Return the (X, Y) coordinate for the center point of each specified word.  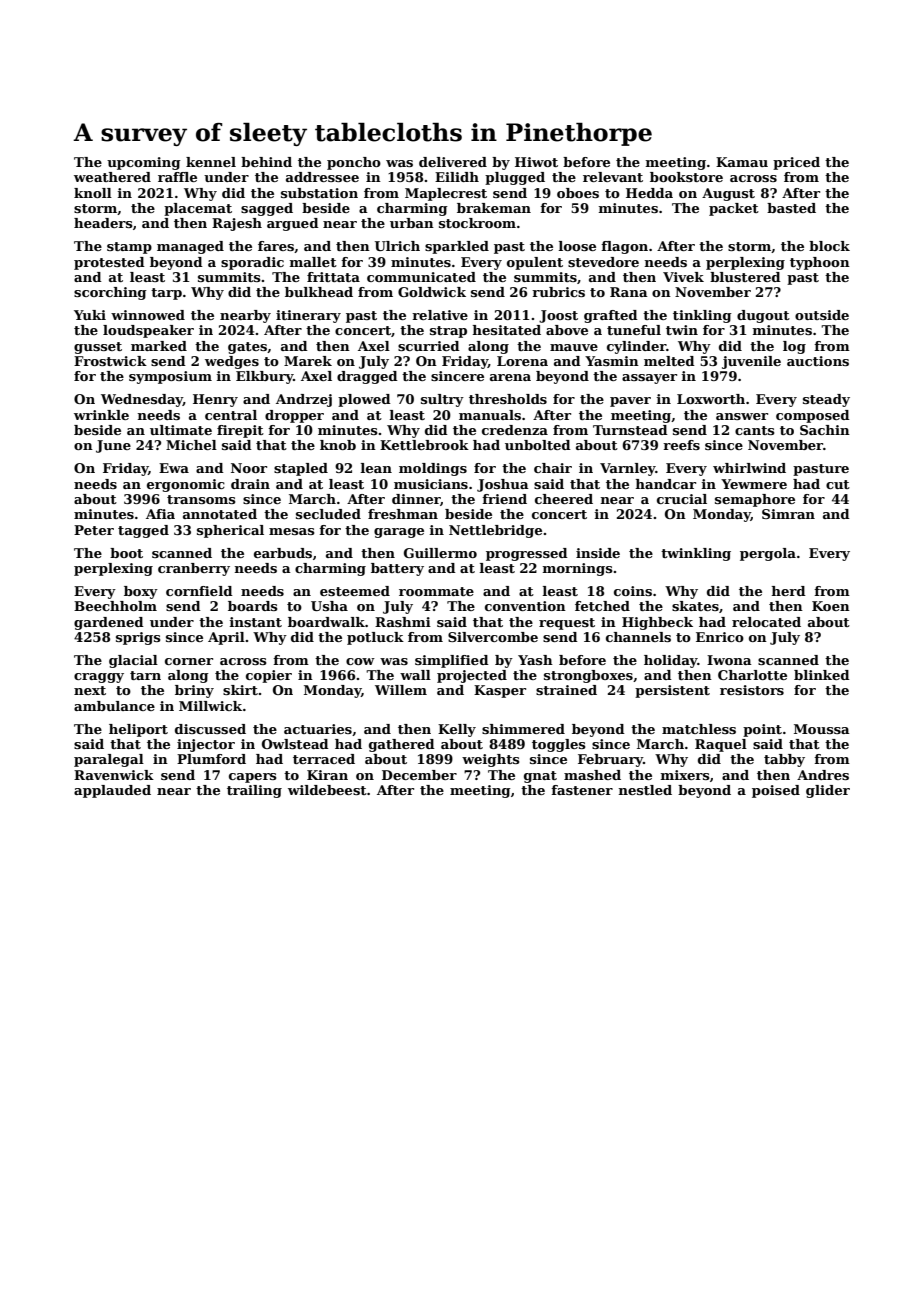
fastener (582, 790)
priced (796, 163)
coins (633, 591)
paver (630, 402)
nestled (645, 790)
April (226, 638)
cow (360, 661)
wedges (232, 362)
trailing (254, 791)
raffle (177, 177)
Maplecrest (446, 194)
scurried (429, 346)
